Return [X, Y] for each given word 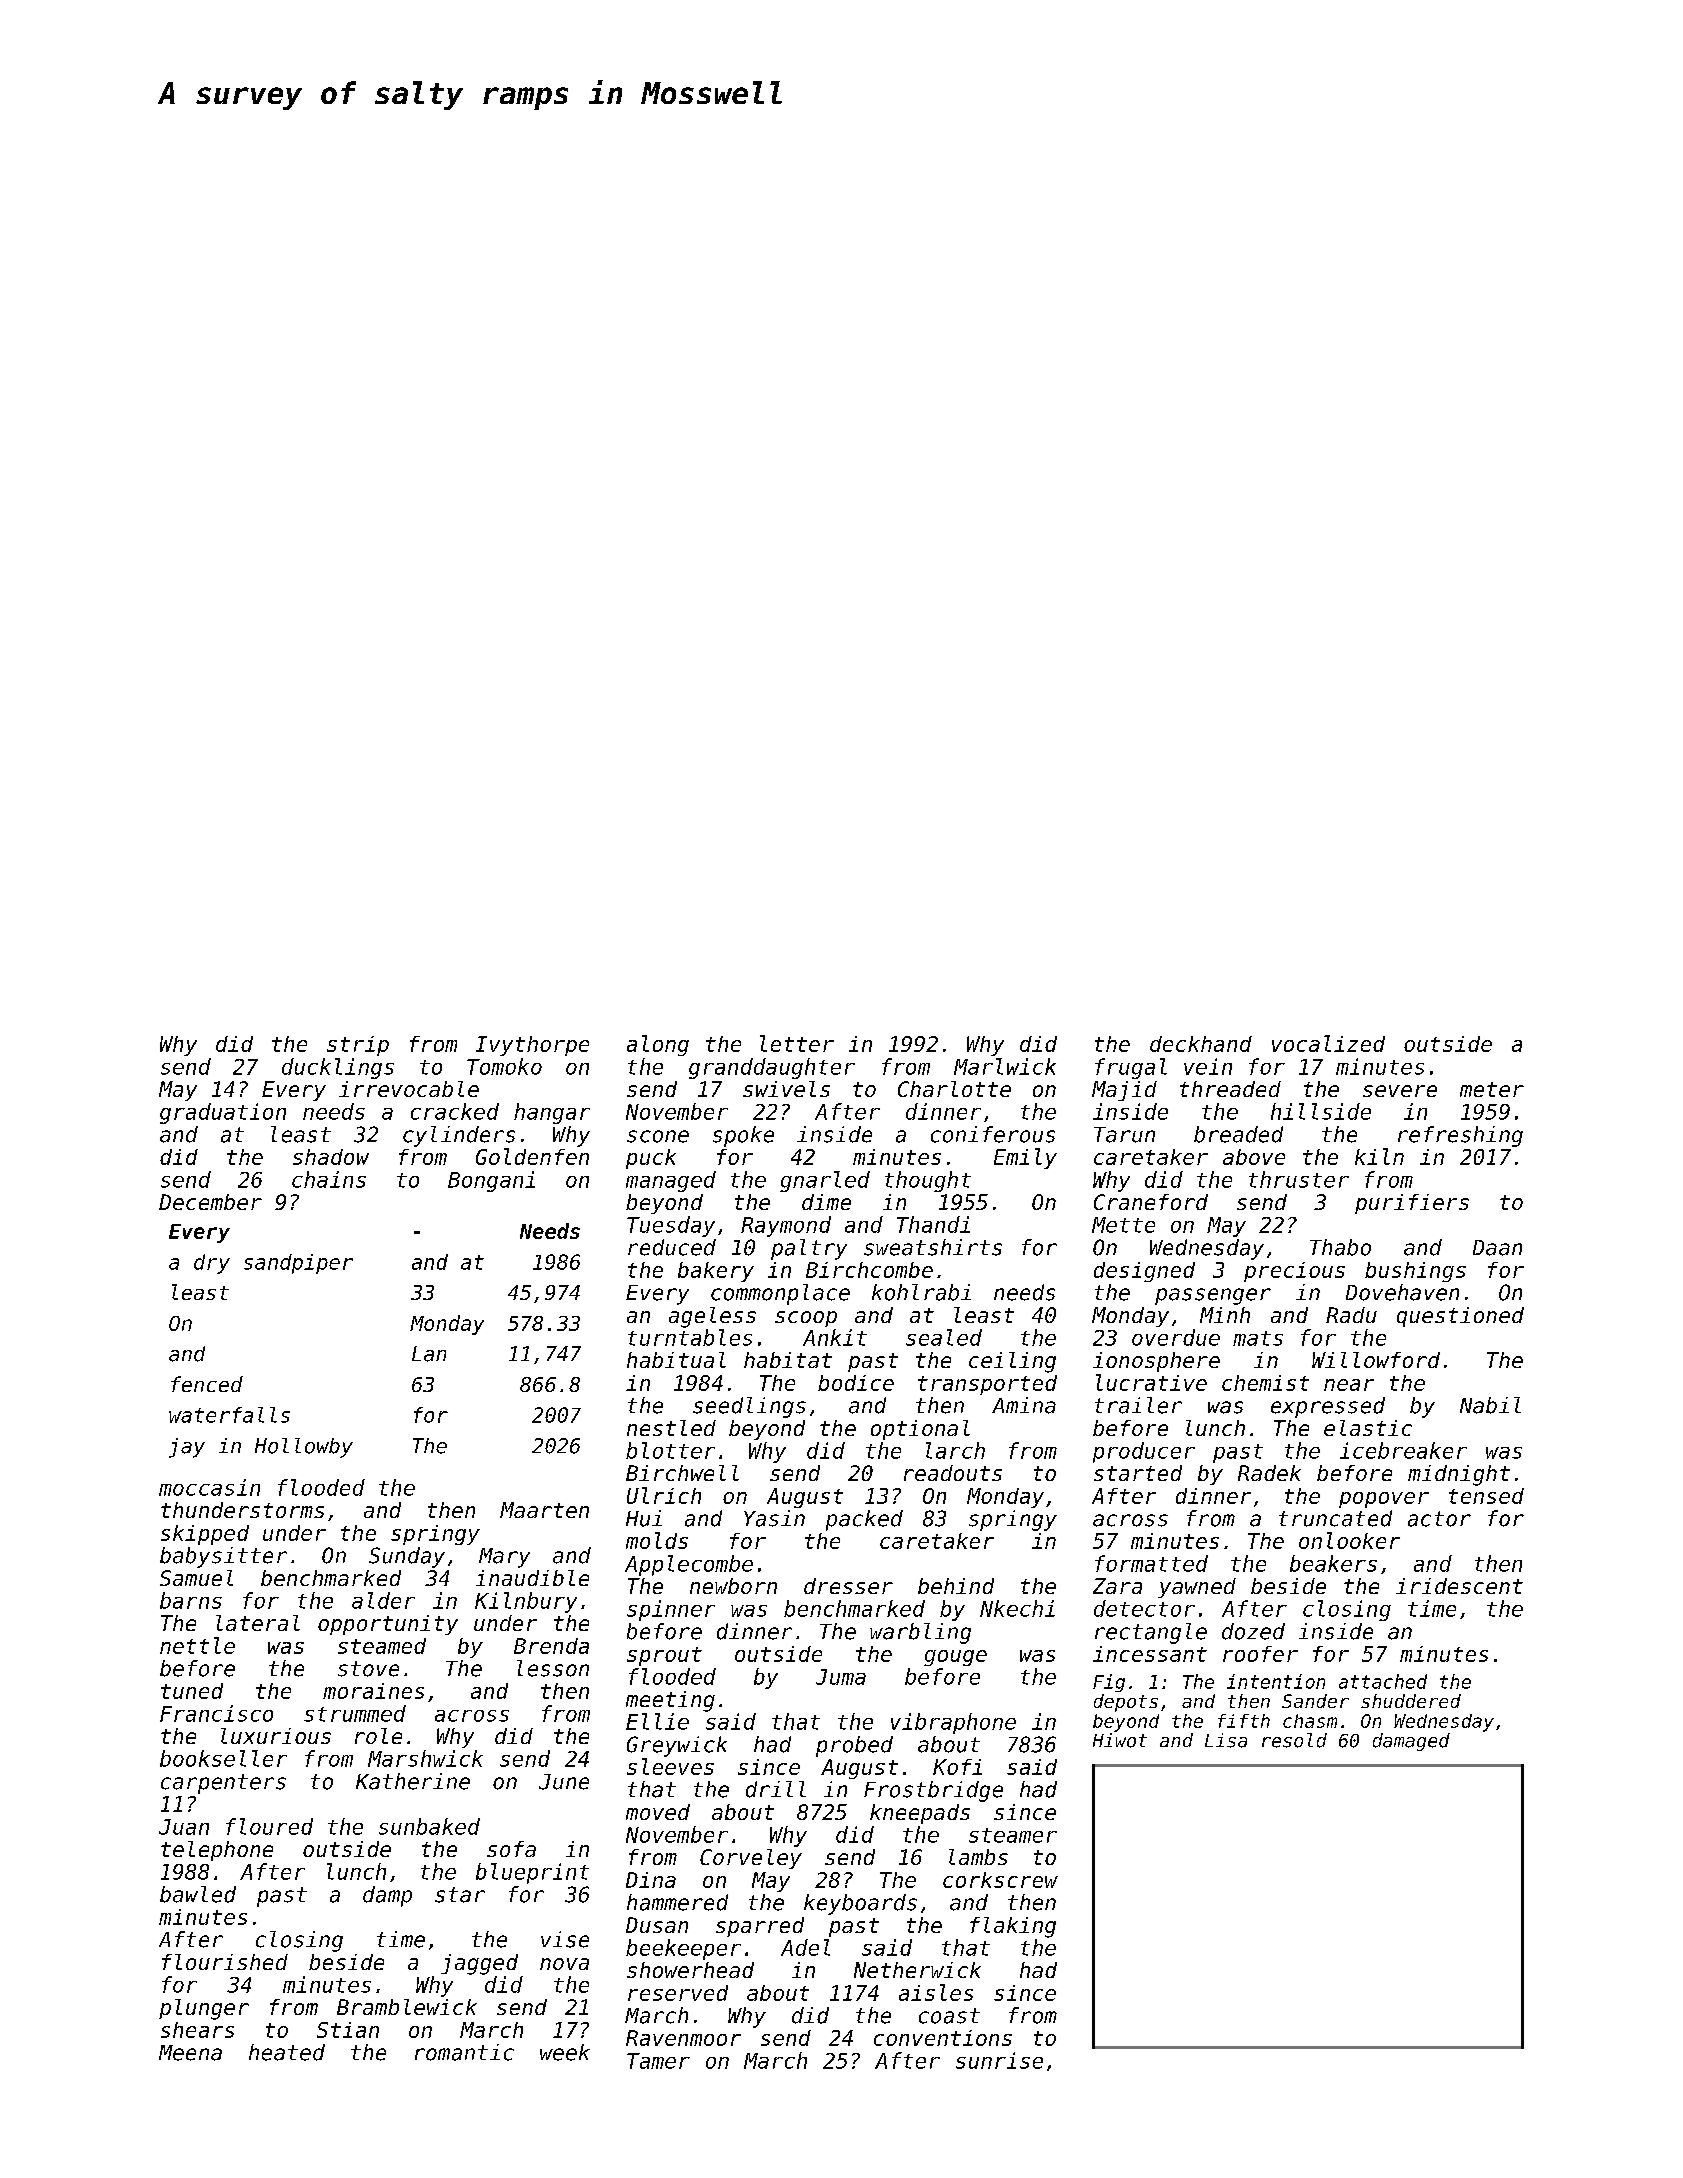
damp [387, 1896]
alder [383, 1600]
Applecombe [689, 1565]
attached [1383, 1681]
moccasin [209, 1487]
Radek [1269, 1473]
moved [658, 1812]
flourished [225, 1962]
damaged [1411, 1742]
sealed [944, 1337]
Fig [1109, 1683]
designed [1144, 1272]
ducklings [338, 1068]
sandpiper [298, 1264]
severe [1400, 1091]
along [658, 1045]
